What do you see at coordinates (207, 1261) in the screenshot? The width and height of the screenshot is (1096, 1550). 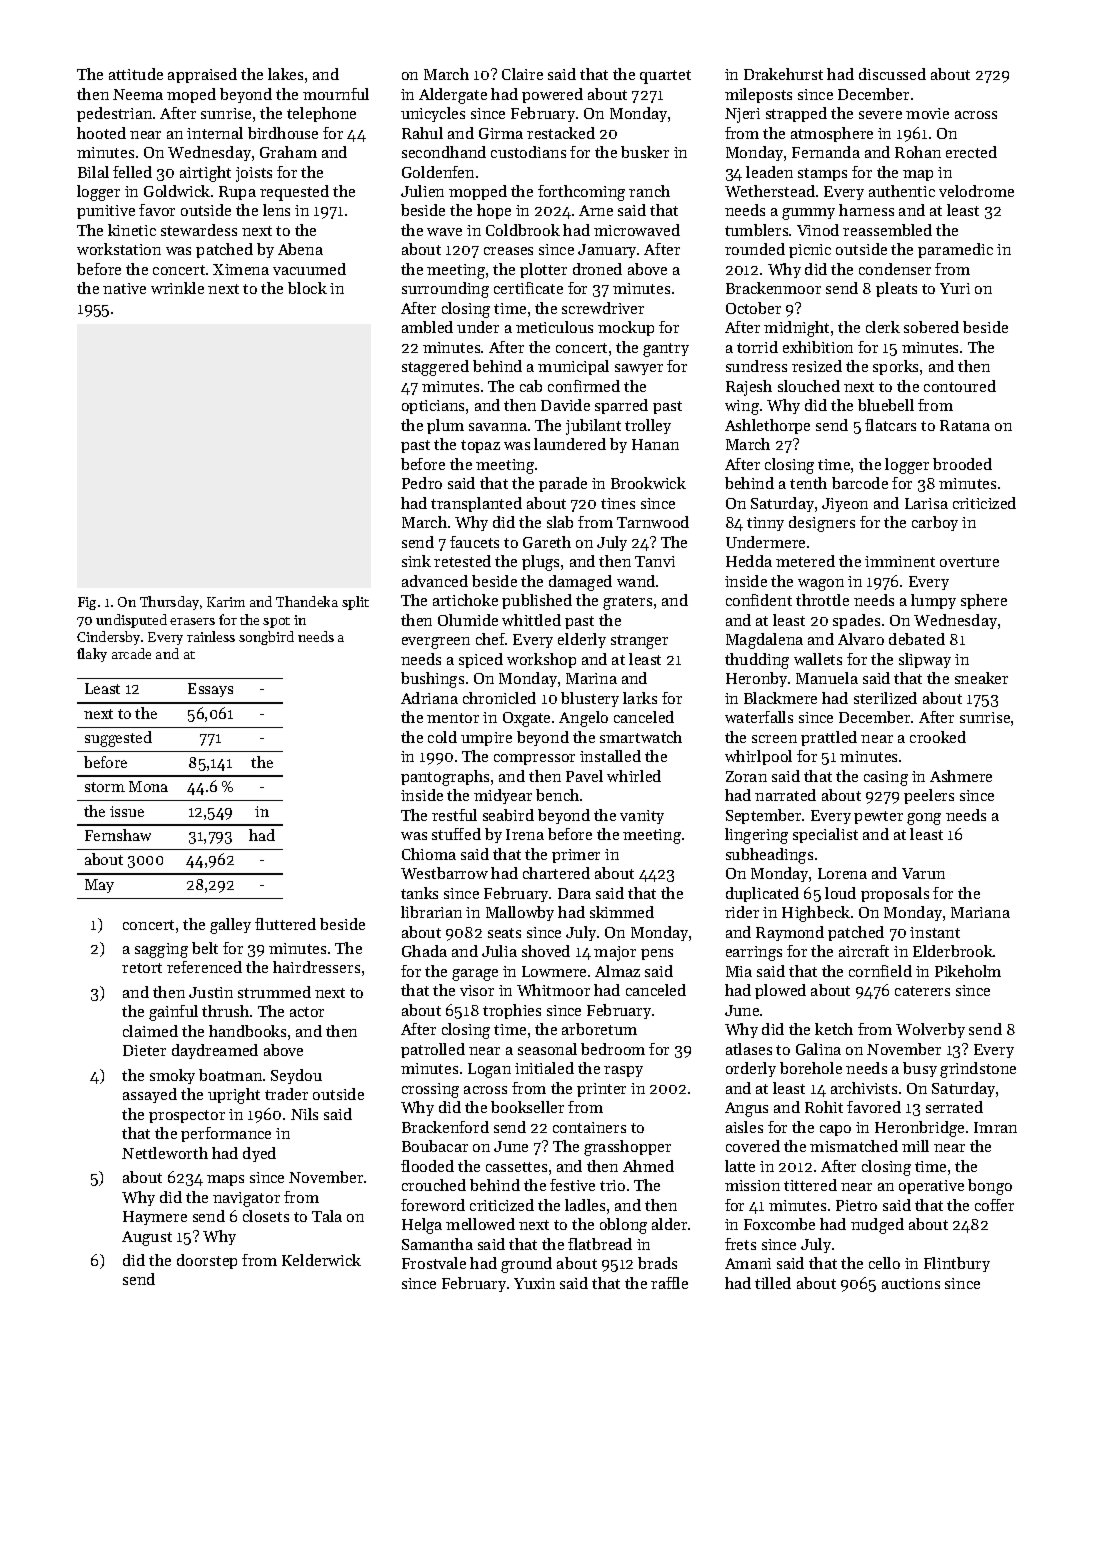 I see `doorstep` at bounding box center [207, 1261].
